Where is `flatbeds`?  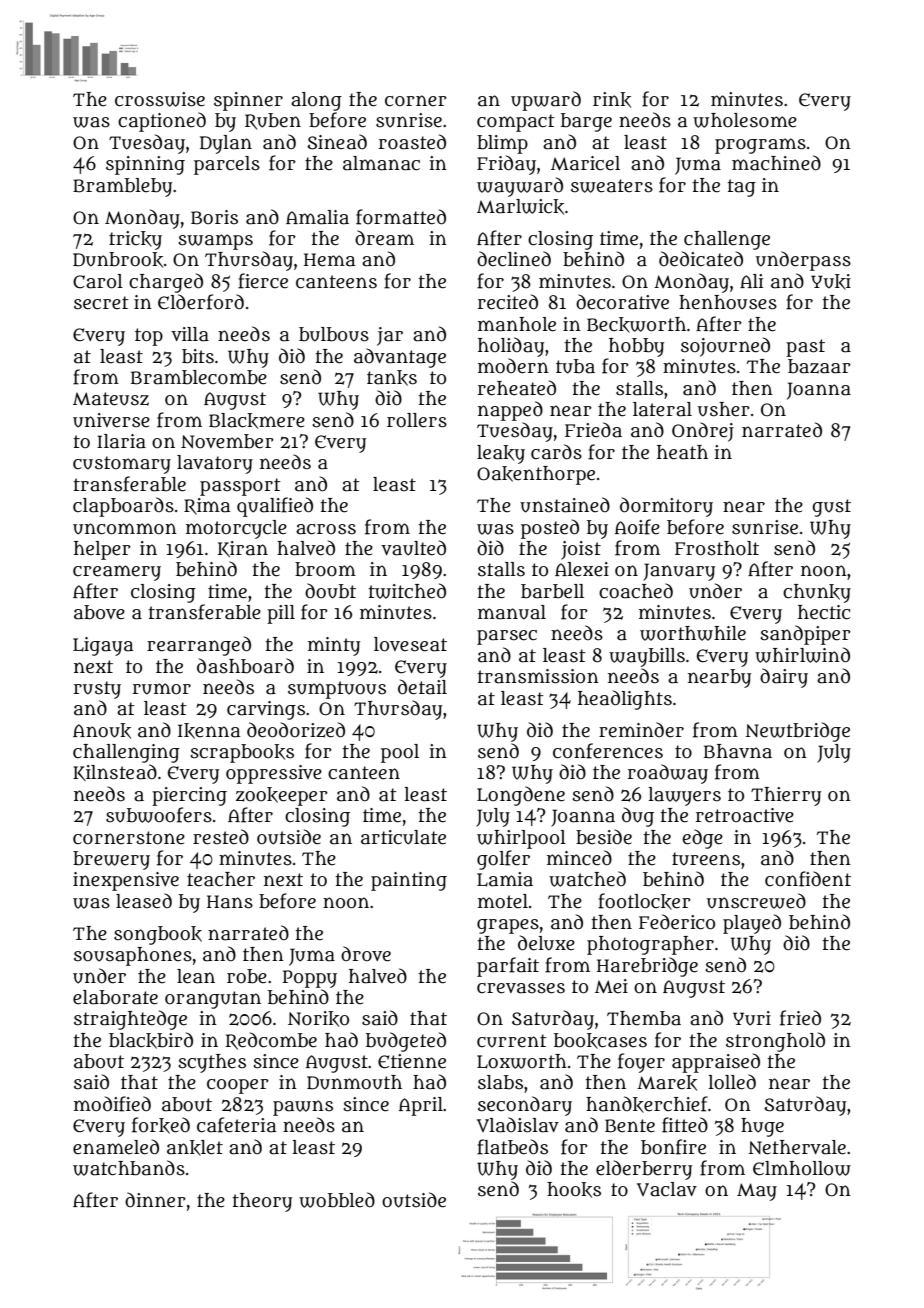 flatbeds is located at coordinates (512, 1147).
